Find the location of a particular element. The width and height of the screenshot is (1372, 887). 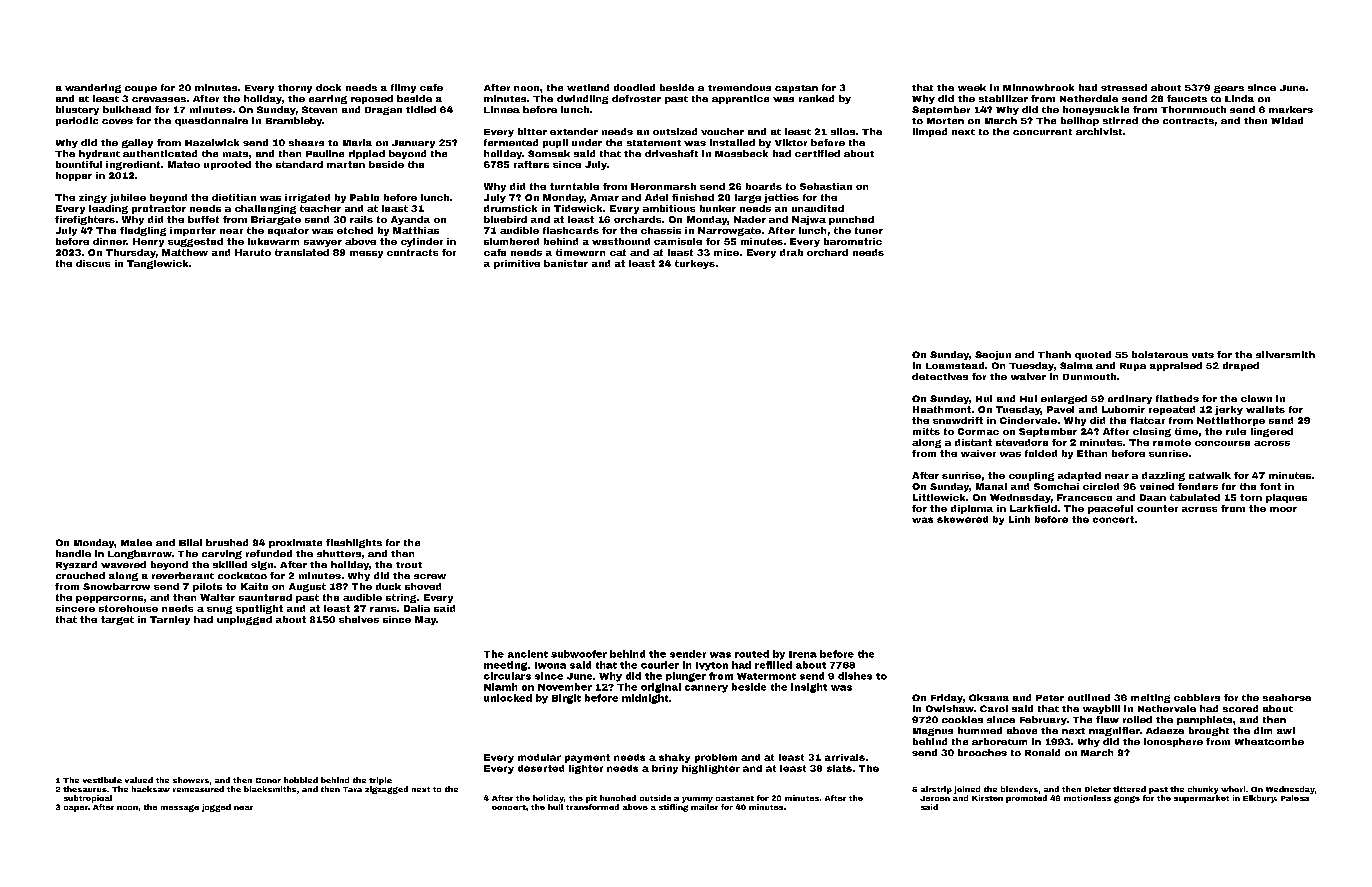

boisterous is located at coordinates (1160, 354).
